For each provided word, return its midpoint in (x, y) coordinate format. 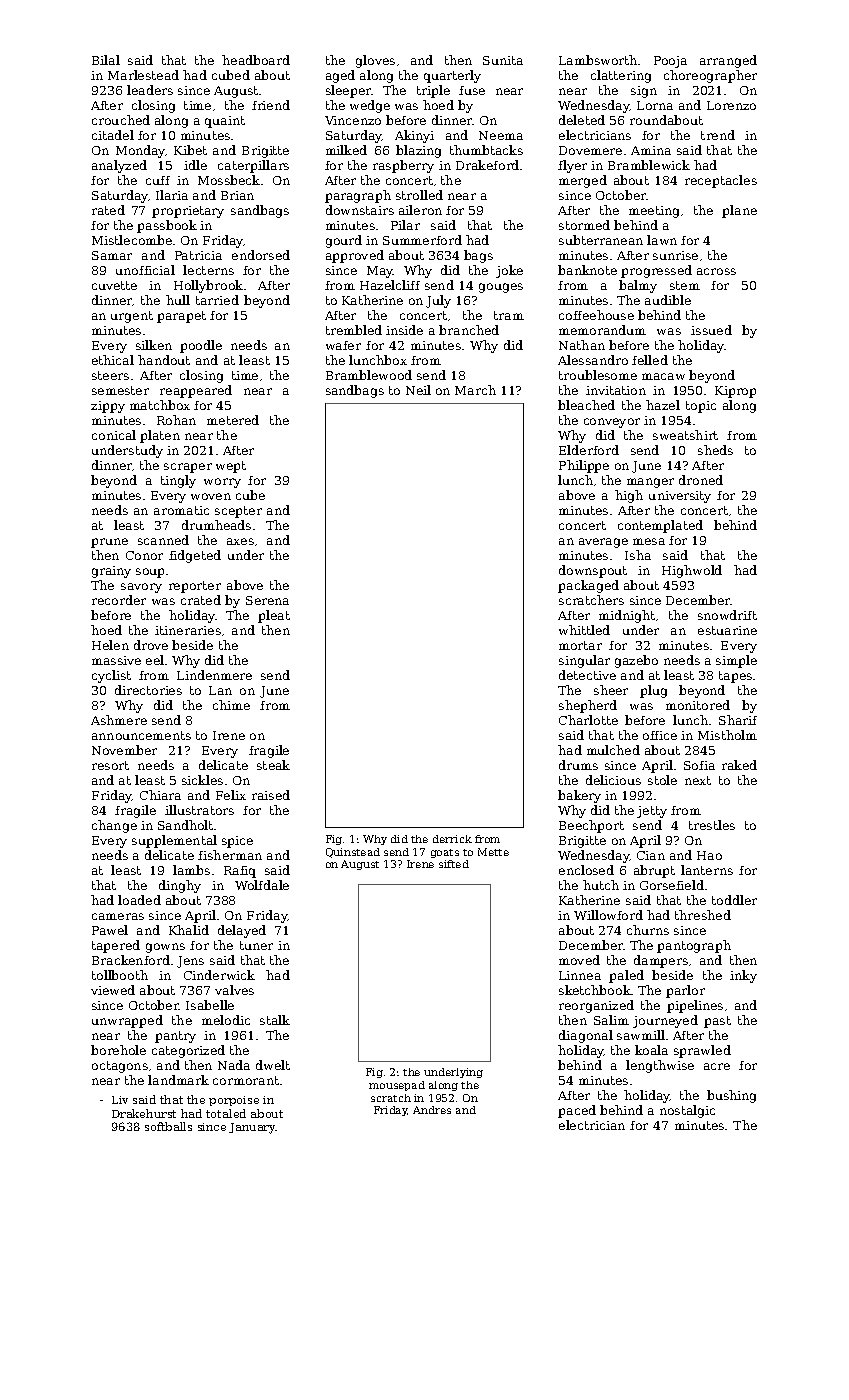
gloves (375, 61)
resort (110, 765)
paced (577, 1111)
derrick (452, 839)
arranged (728, 61)
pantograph (694, 946)
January (252, 1128)
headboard (256, 60)
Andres (432, 1110)
